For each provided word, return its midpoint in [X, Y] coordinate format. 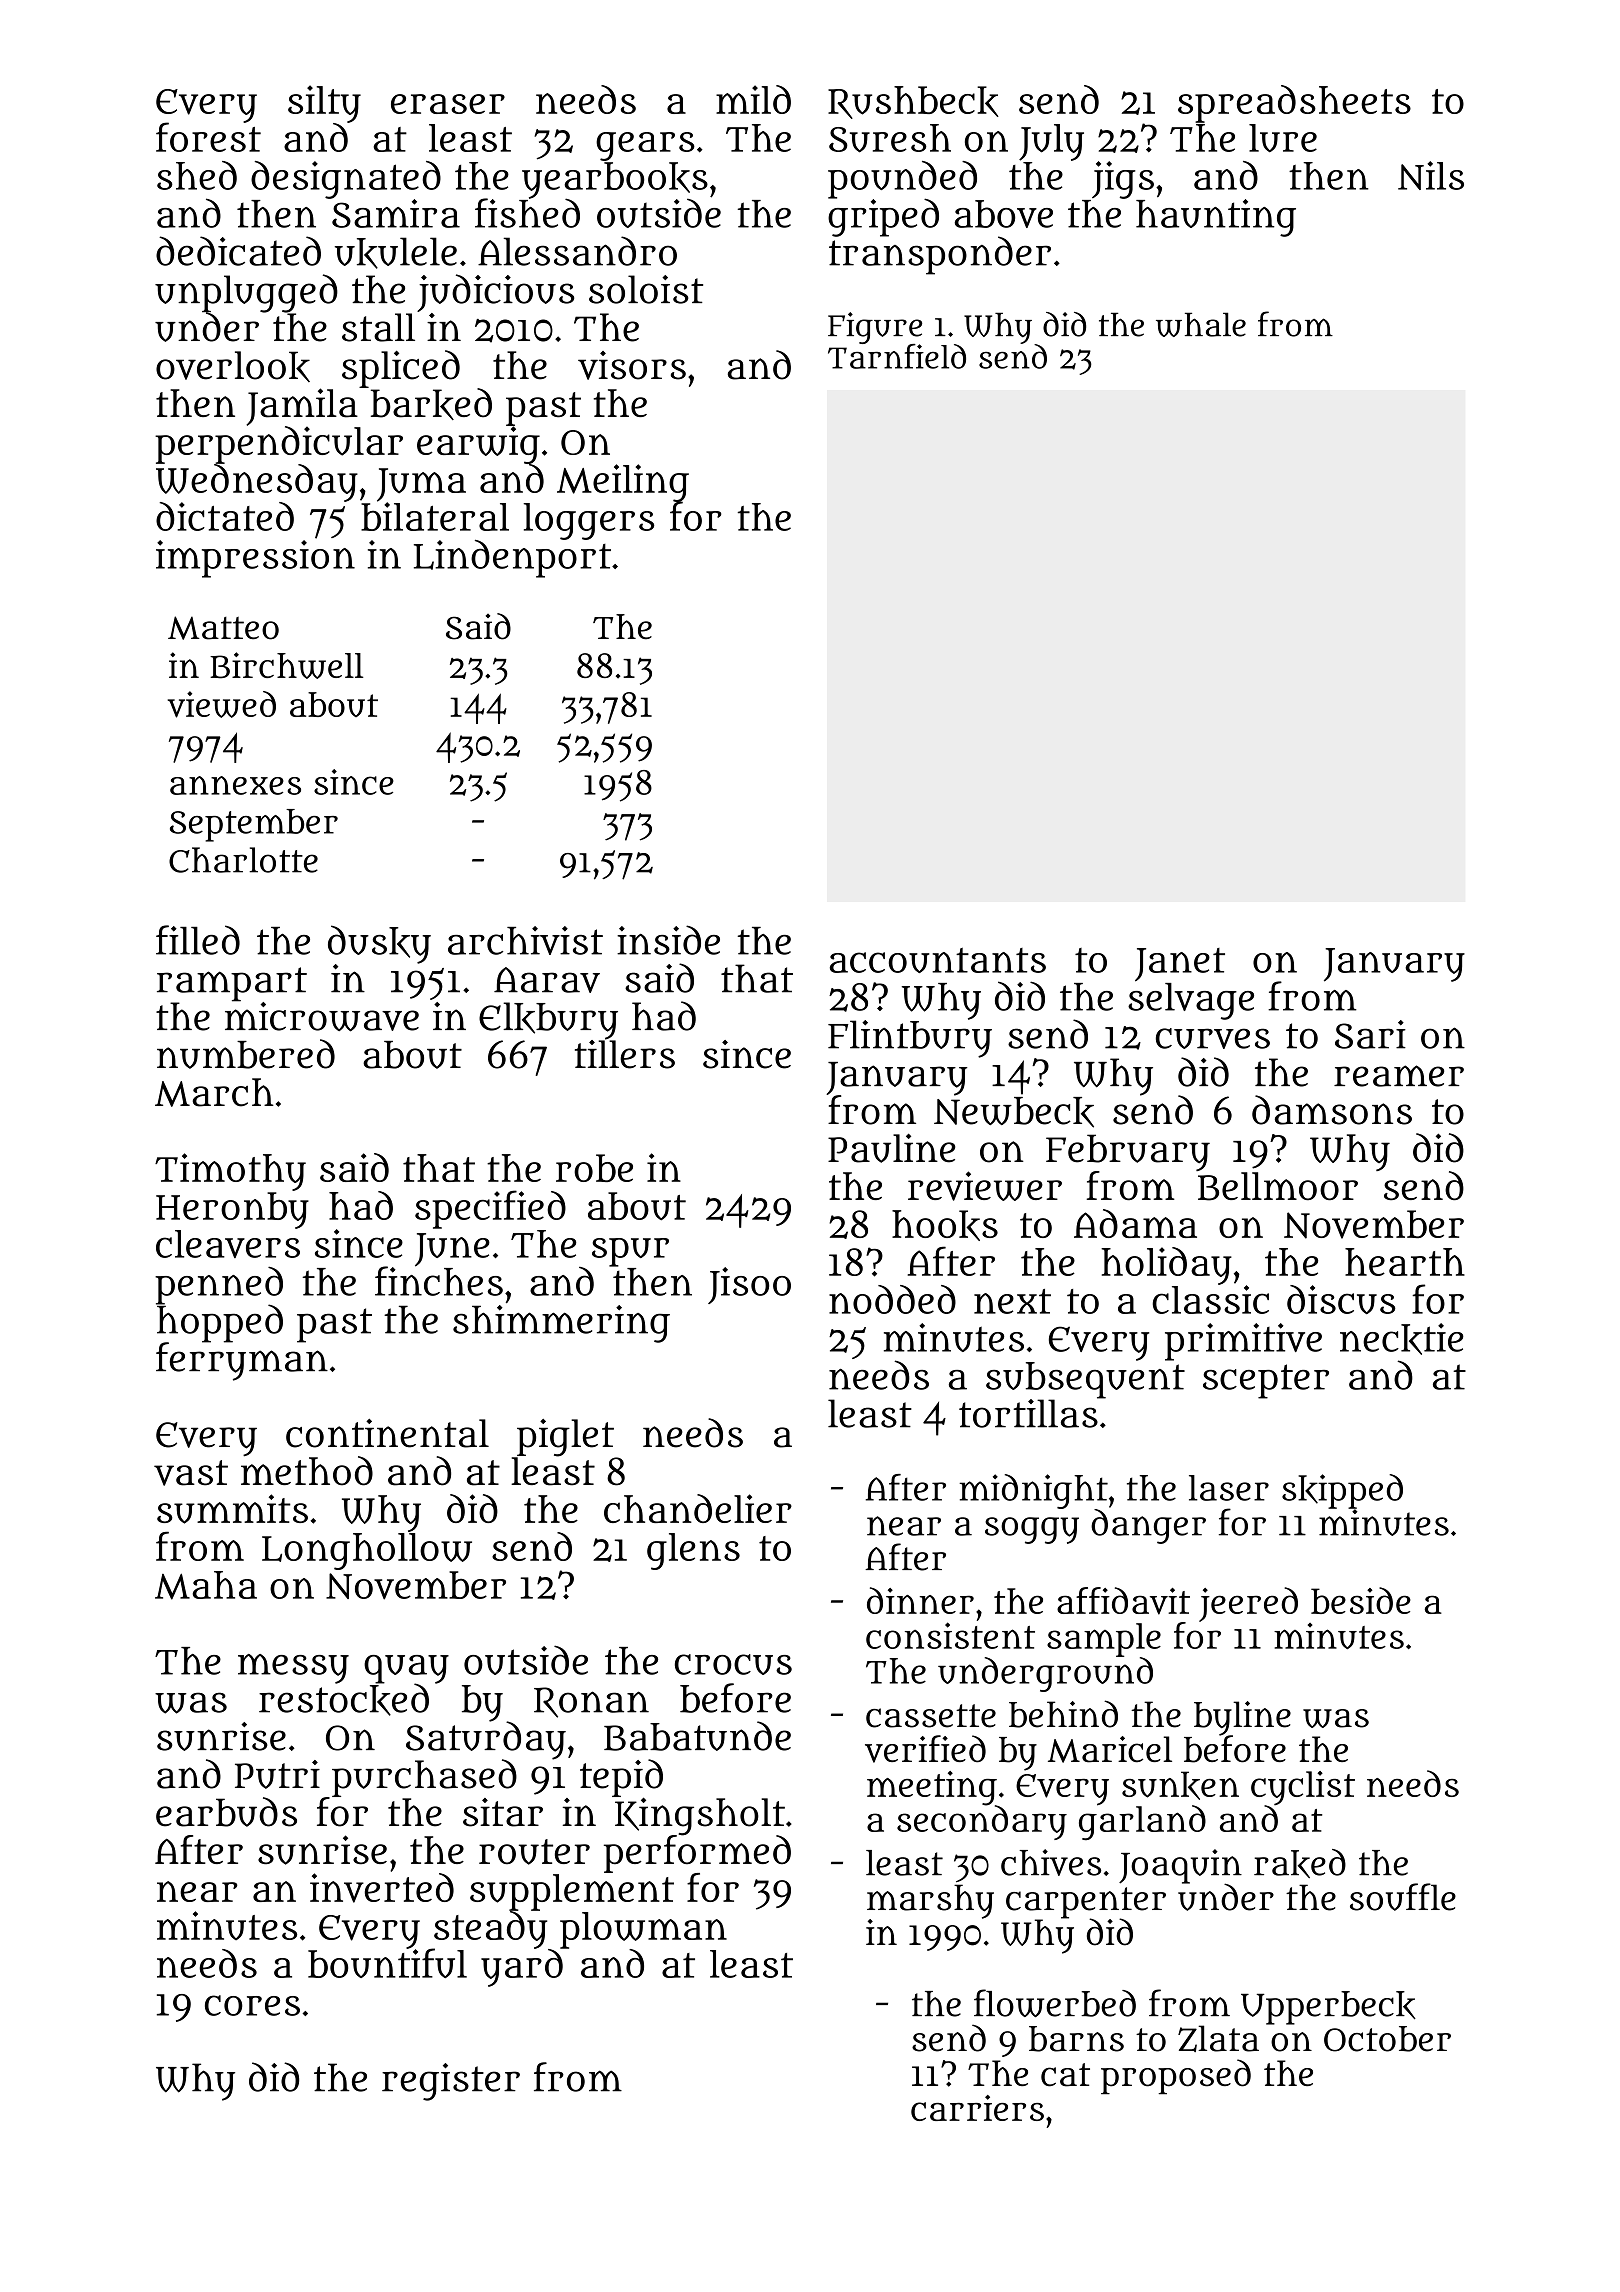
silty [324, 104]
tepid [621, 1778]
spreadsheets [1294, 104]
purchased [424, 1778]
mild [753, 99]
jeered [1248, 1604]
